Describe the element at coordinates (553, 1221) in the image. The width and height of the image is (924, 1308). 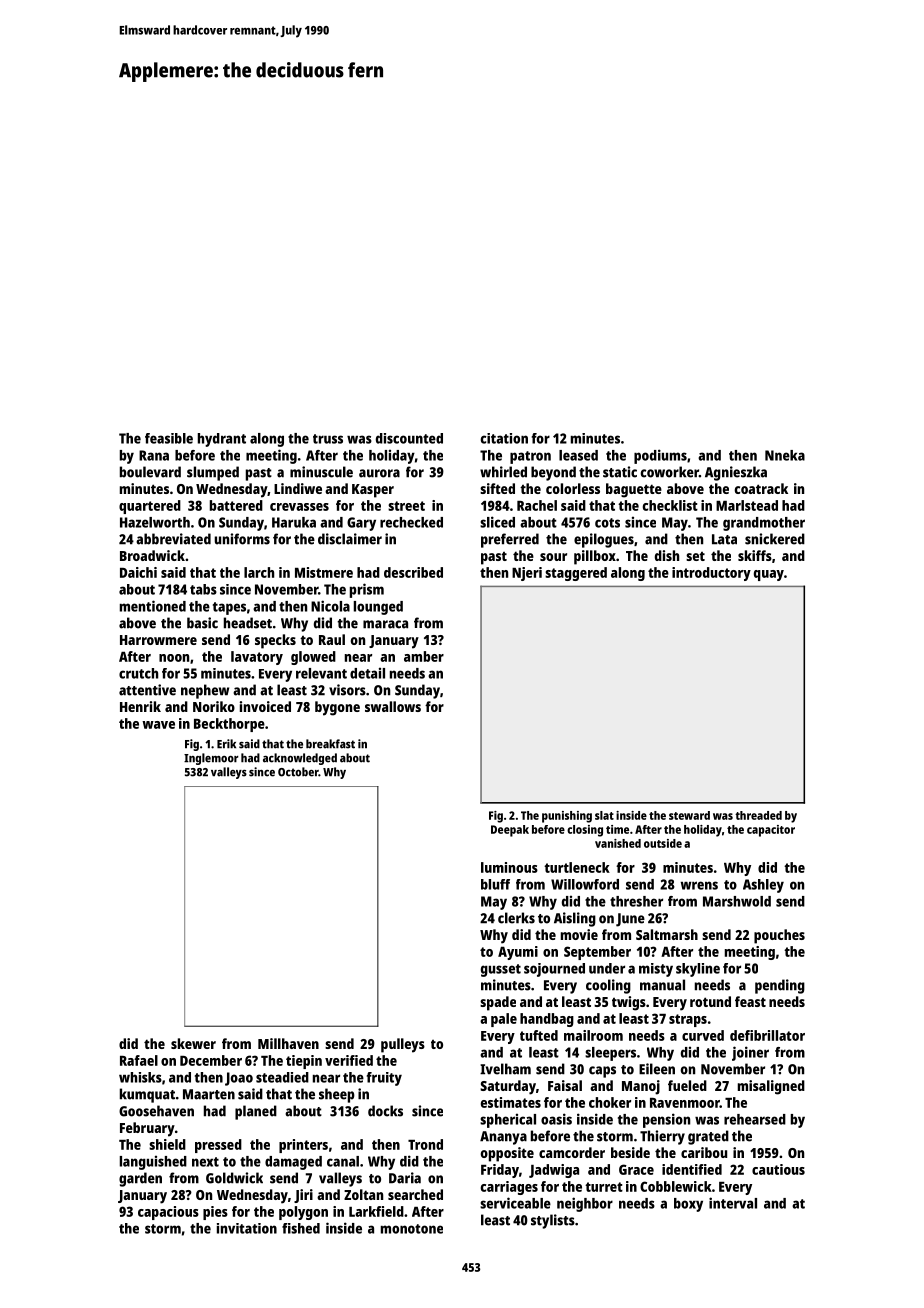
I see `stylists` at that location.
